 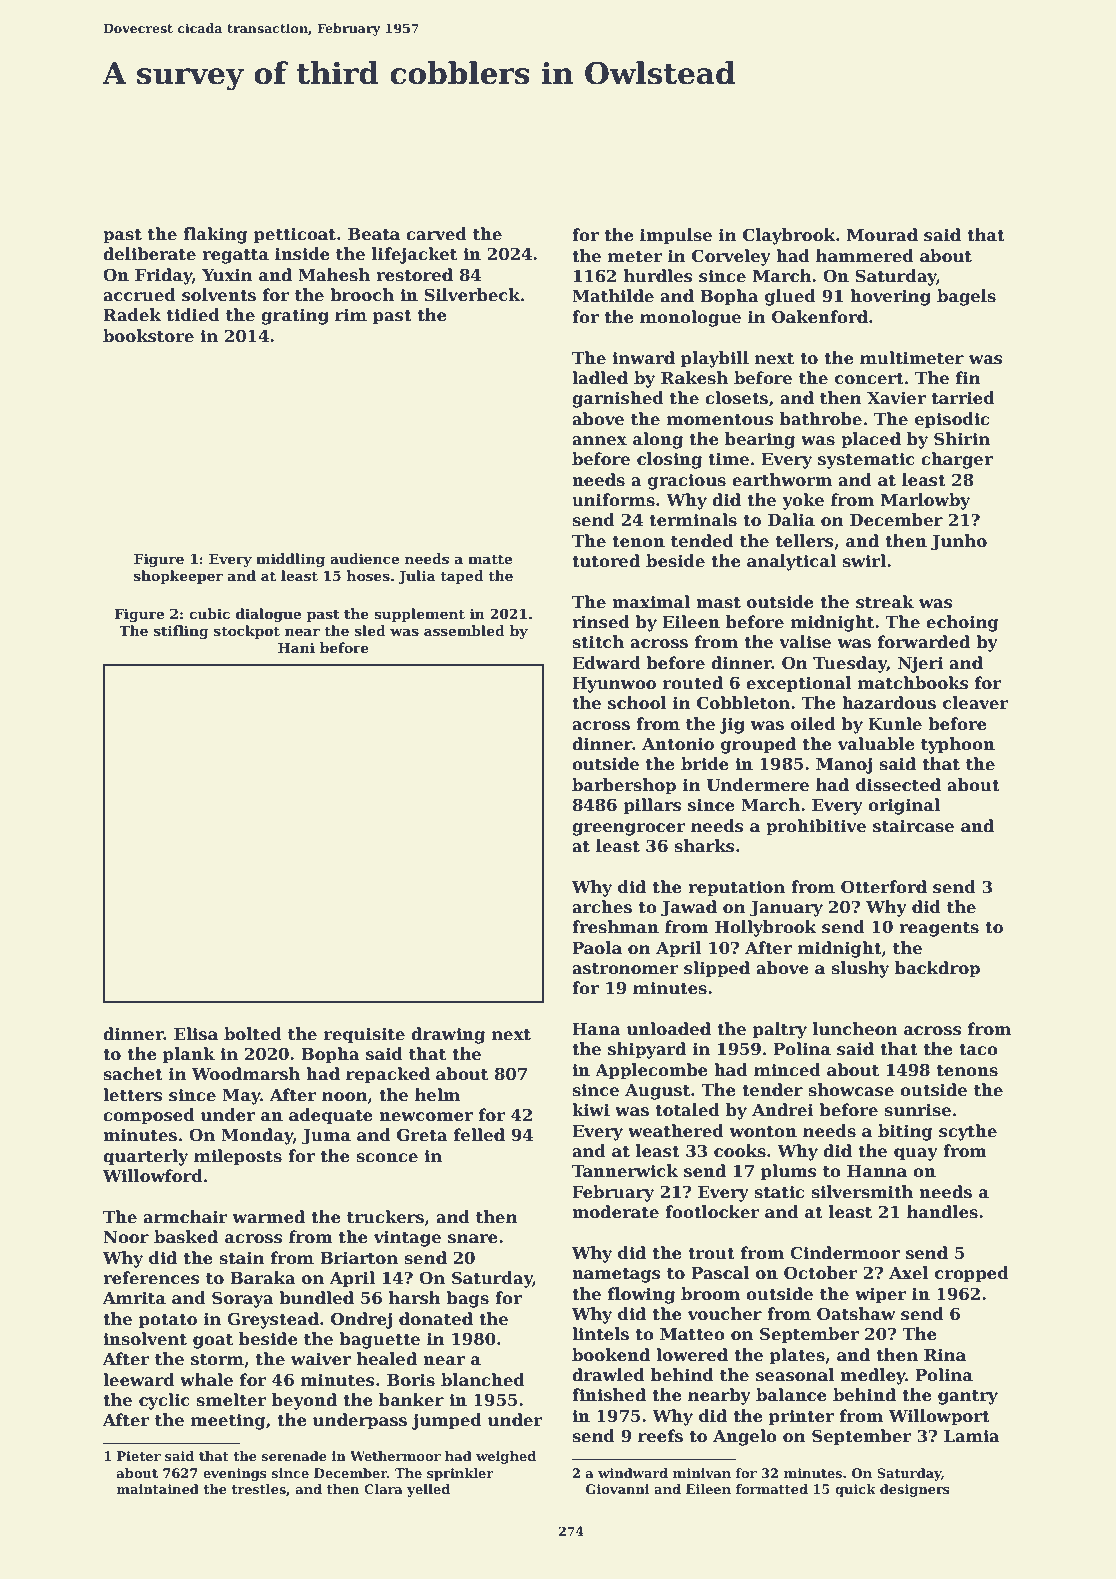 What do you see at coordinates (962, 439) in the page?
I see `Shirin` at bounding box center [962, 439].
